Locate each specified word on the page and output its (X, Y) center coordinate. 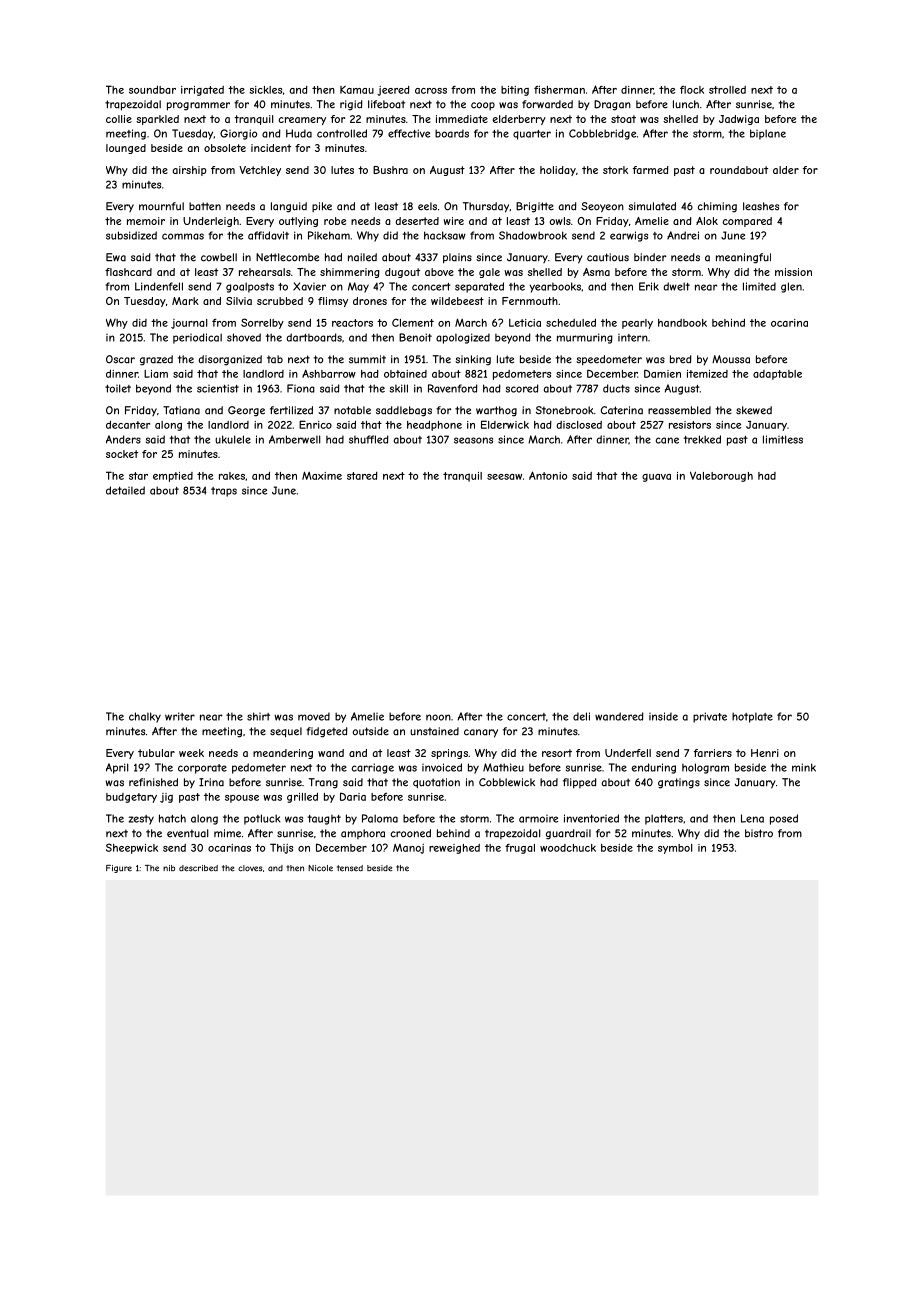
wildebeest (457, 301)
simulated (652, 206)
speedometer (609, 360)
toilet (118, 388)
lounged (126, 149)
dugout (402, 273)
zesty (141, 820)
